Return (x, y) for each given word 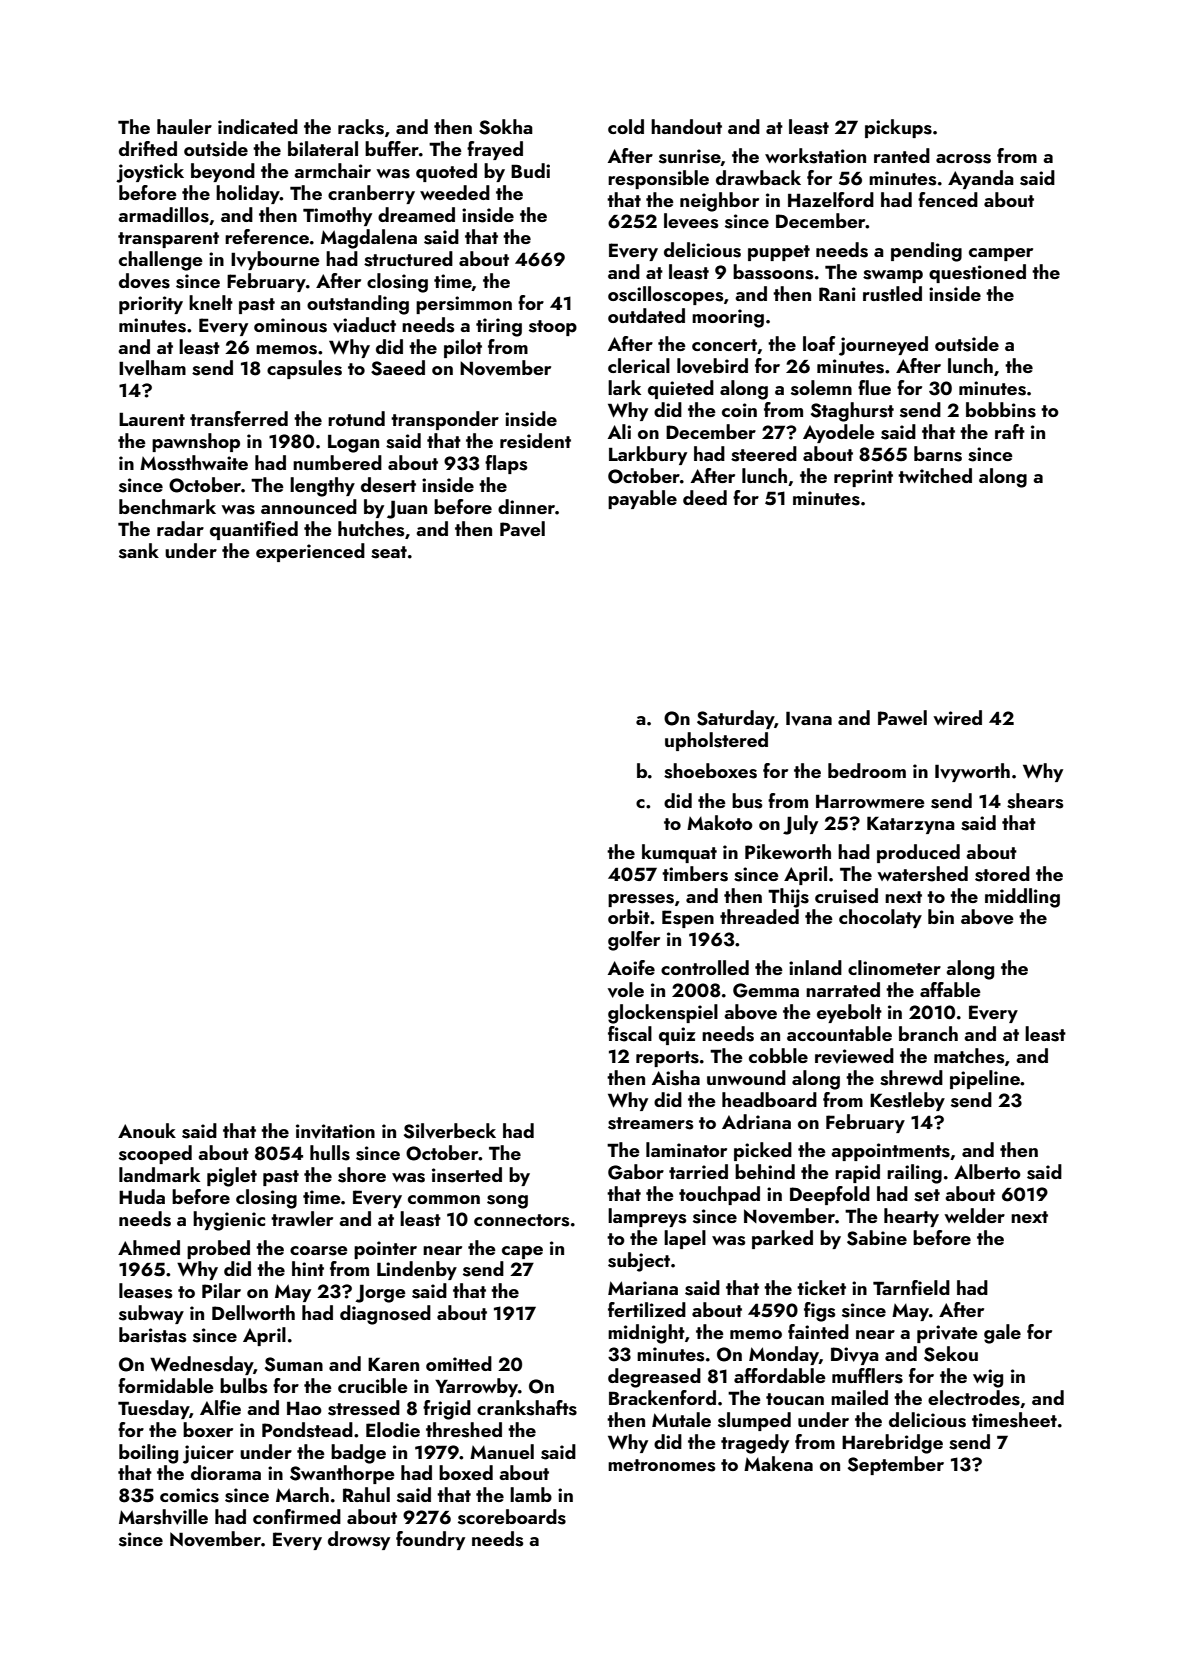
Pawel (902, 717)
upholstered (716, 741)
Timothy (337, 216)
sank (139, 551)
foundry (430, 1540)
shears (1035, 801)
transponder (445, 420)
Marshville (163, 1517)
